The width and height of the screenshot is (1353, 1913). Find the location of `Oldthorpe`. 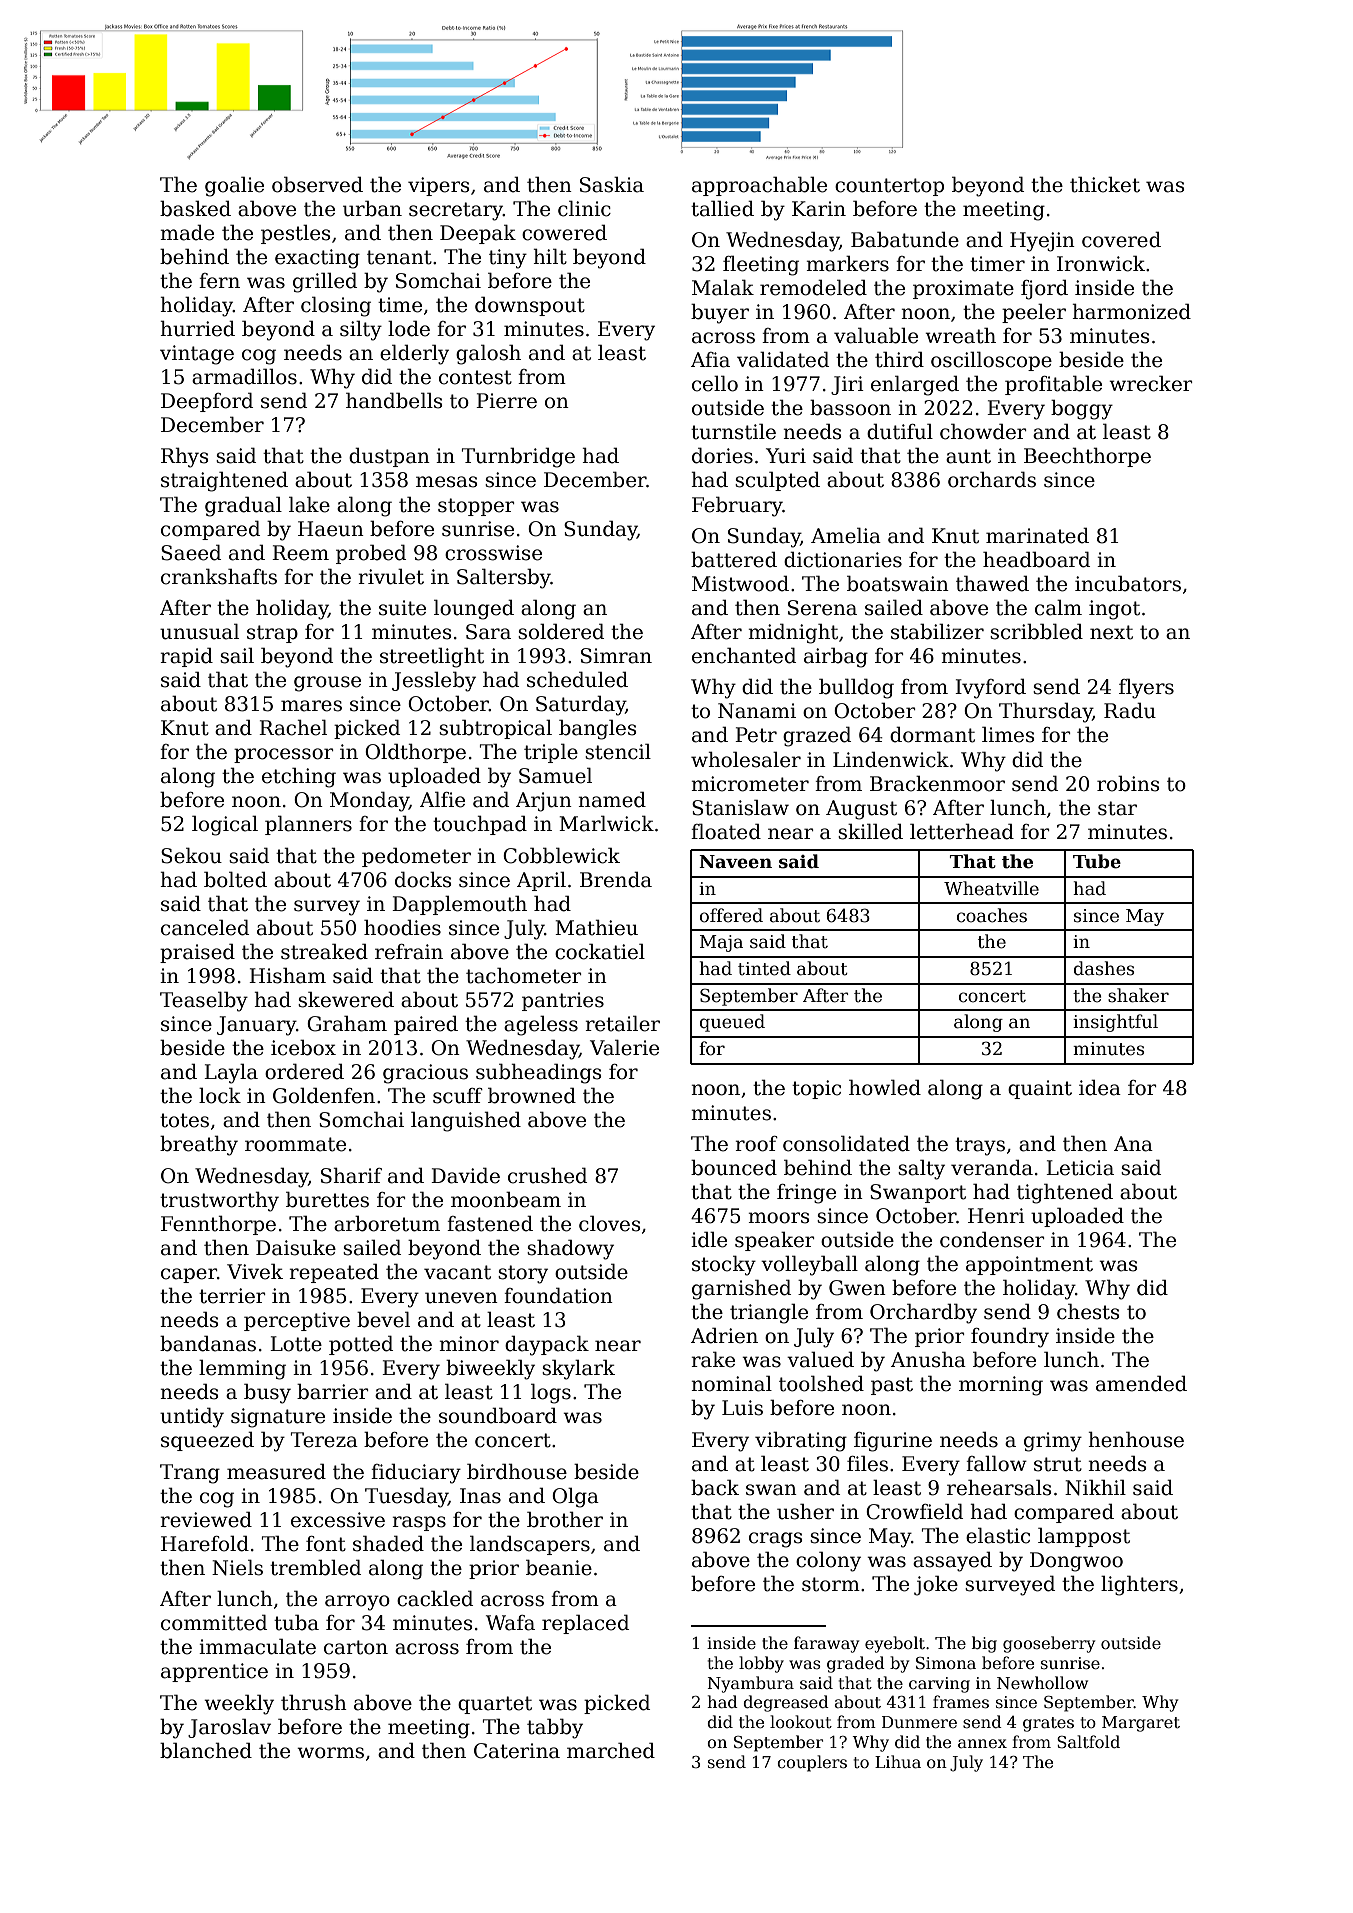

Oldthorpe is located at coordinates (415, 753).
